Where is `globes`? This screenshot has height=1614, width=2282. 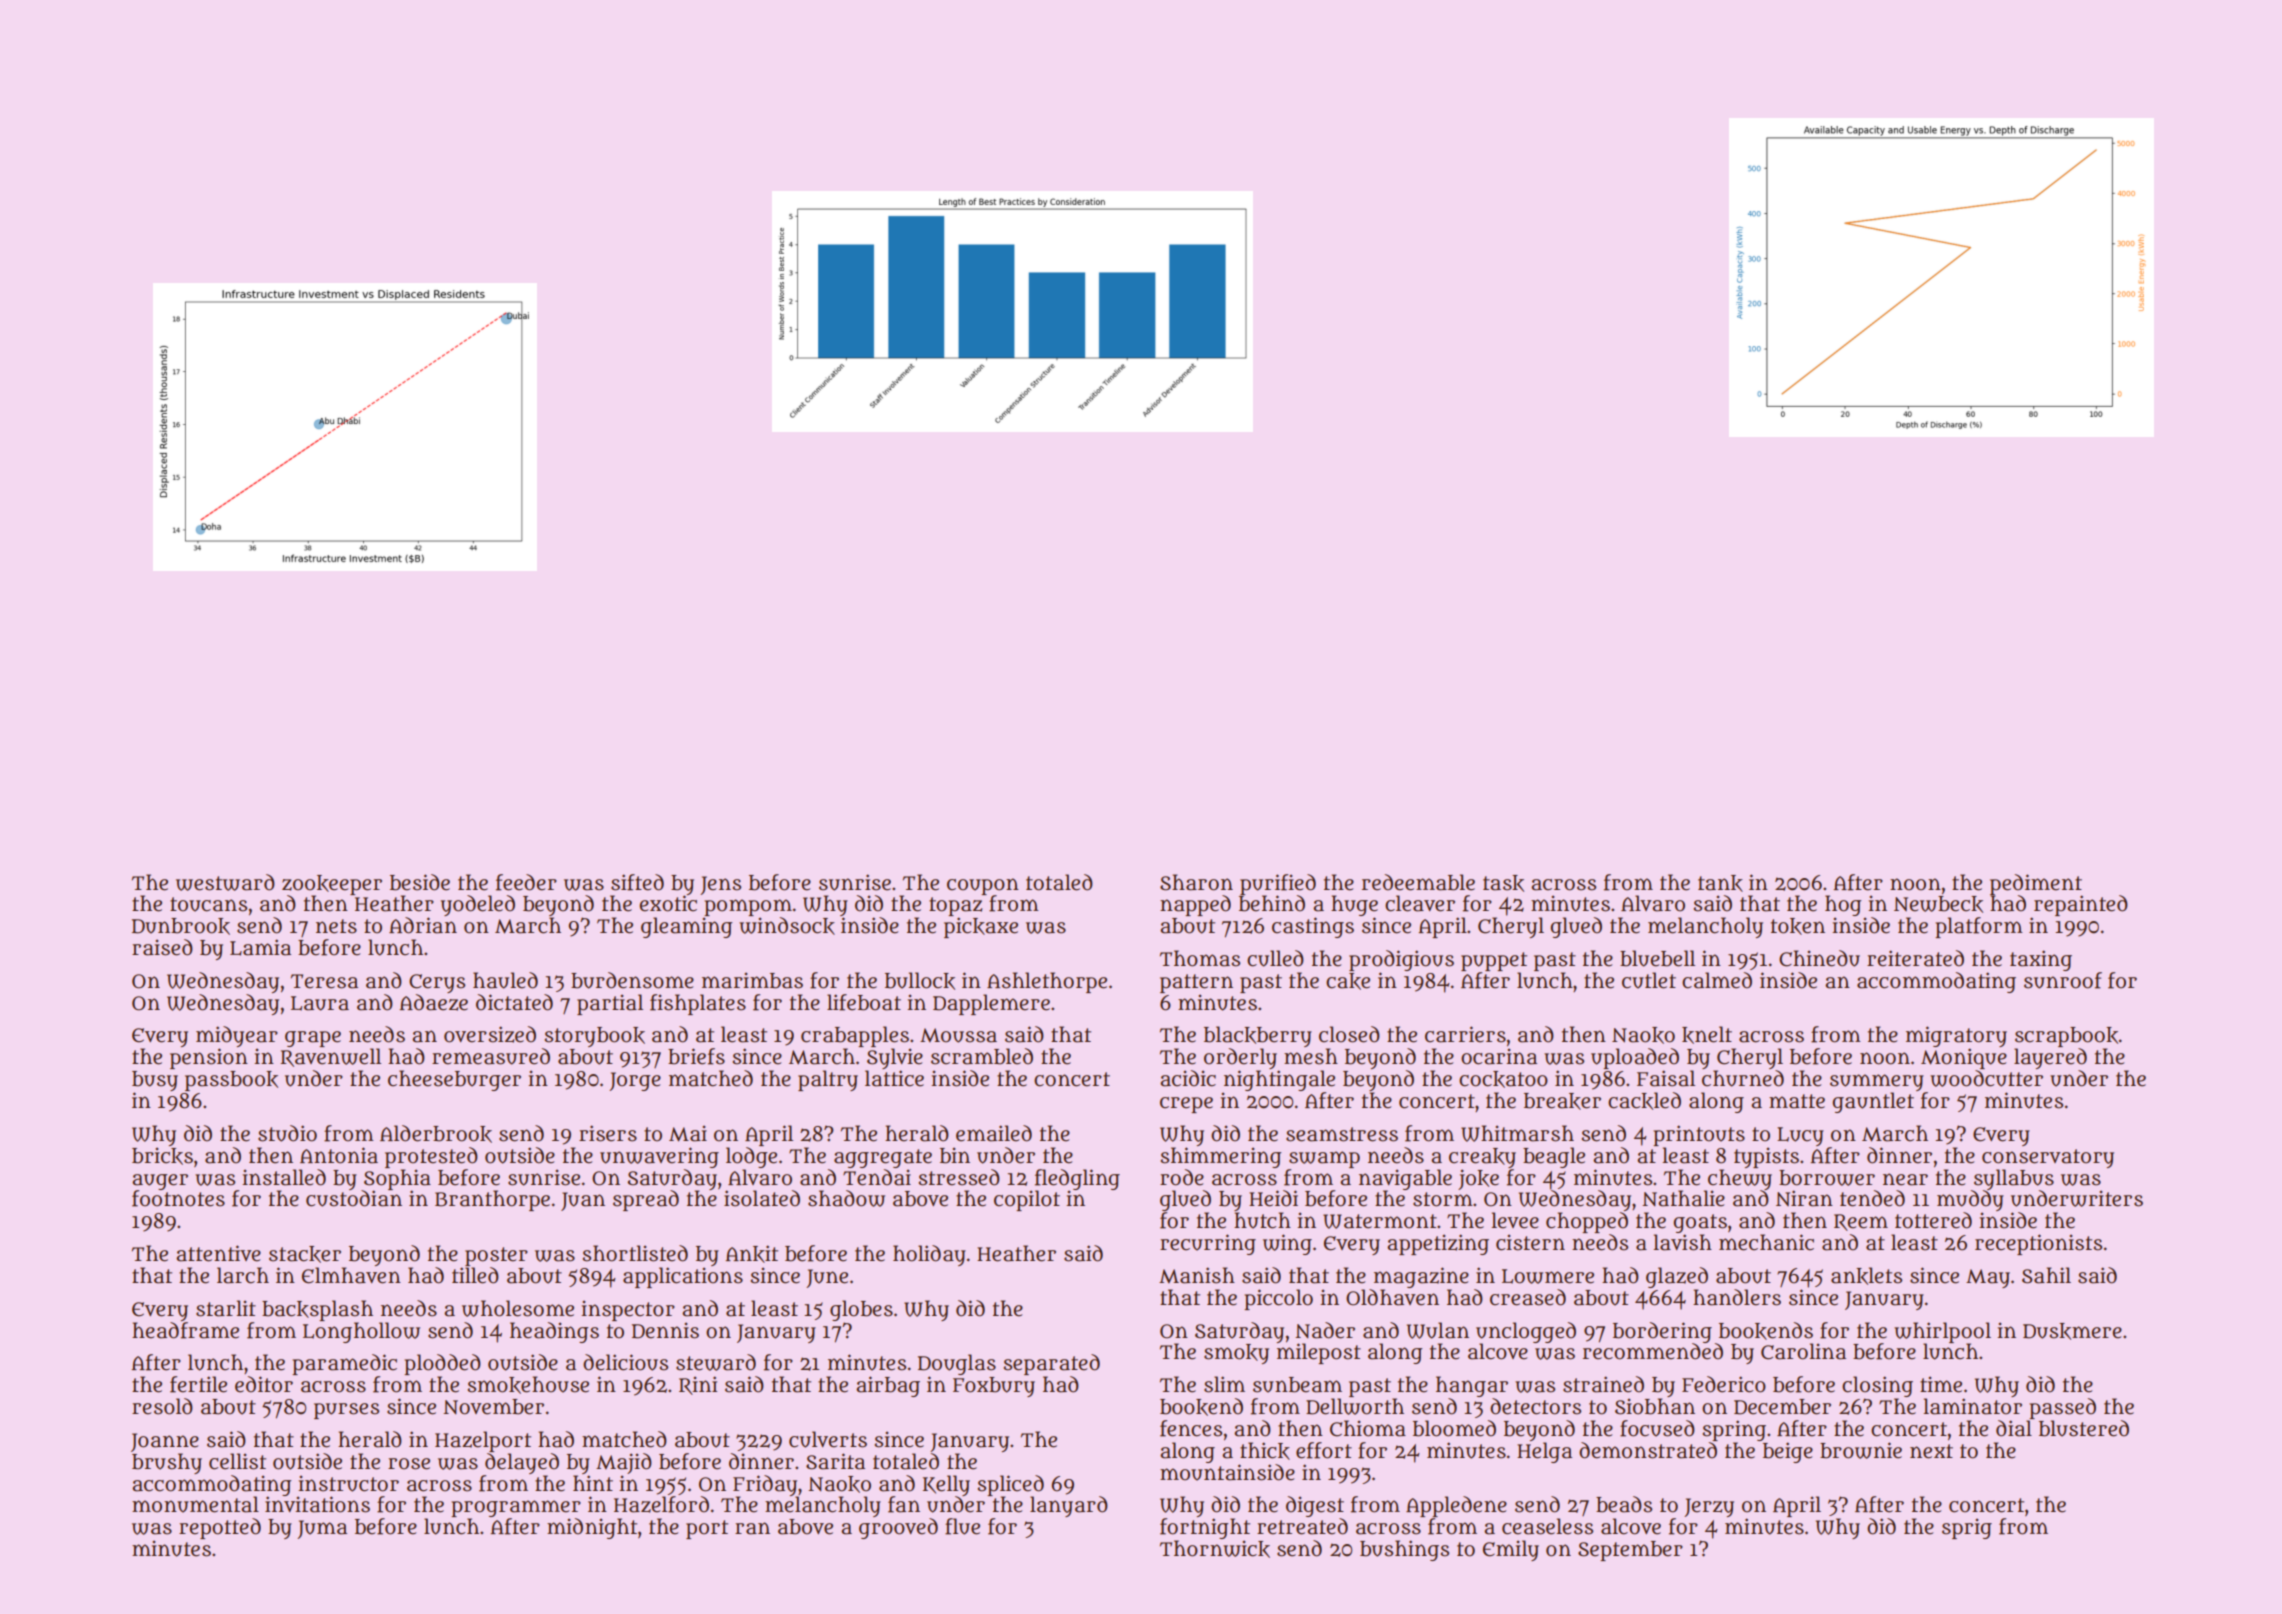
globes is located at coordinates (861, 1310).
